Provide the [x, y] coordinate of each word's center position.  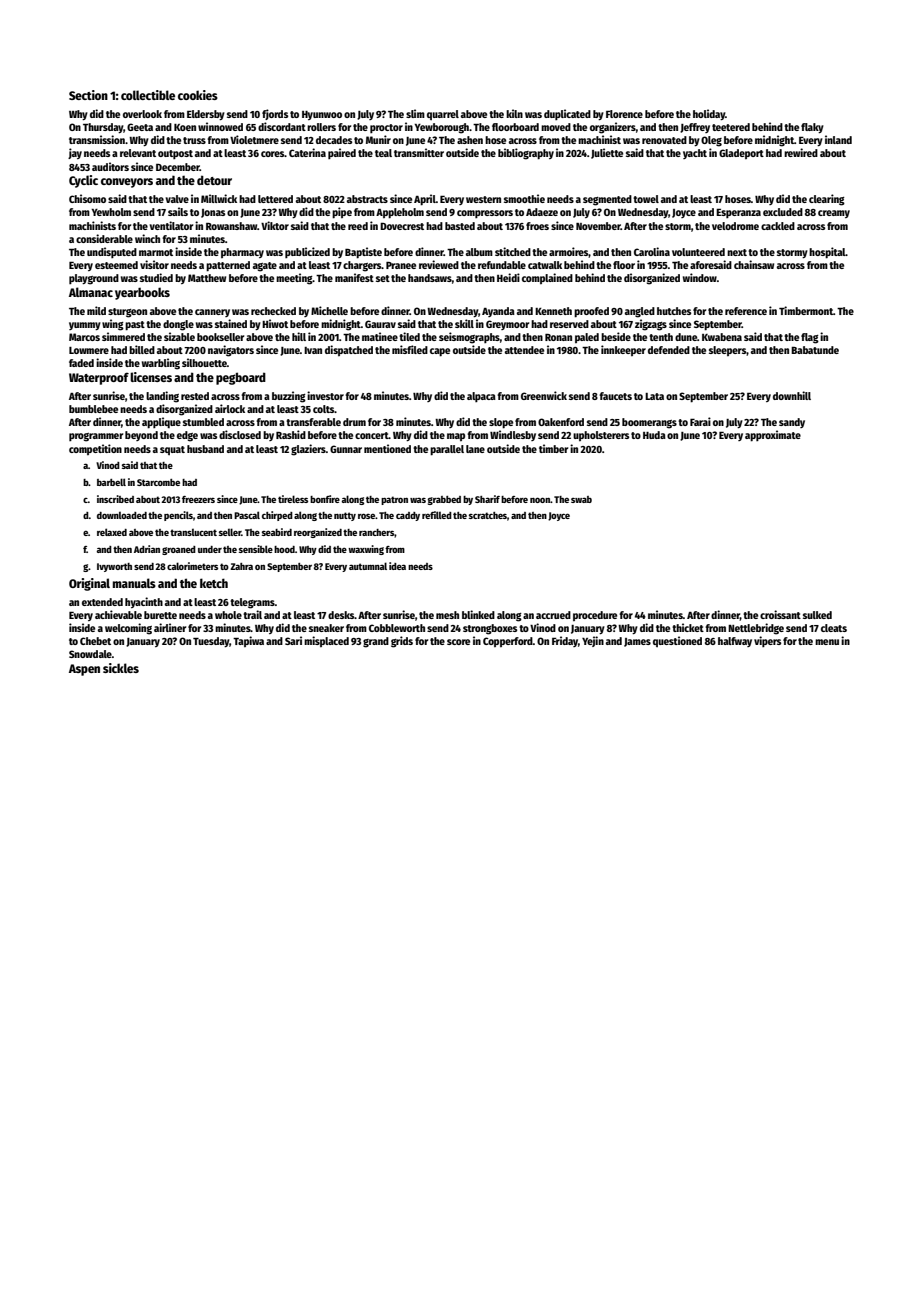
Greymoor [507, 325]
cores [273, 154]
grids [402, 642]
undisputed [112, 252]
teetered [731, 127]
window [700, 277]
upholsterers [601, 436]
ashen [470, 140]
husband [205, 449]
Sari [293, 640]
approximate [773, 436]
